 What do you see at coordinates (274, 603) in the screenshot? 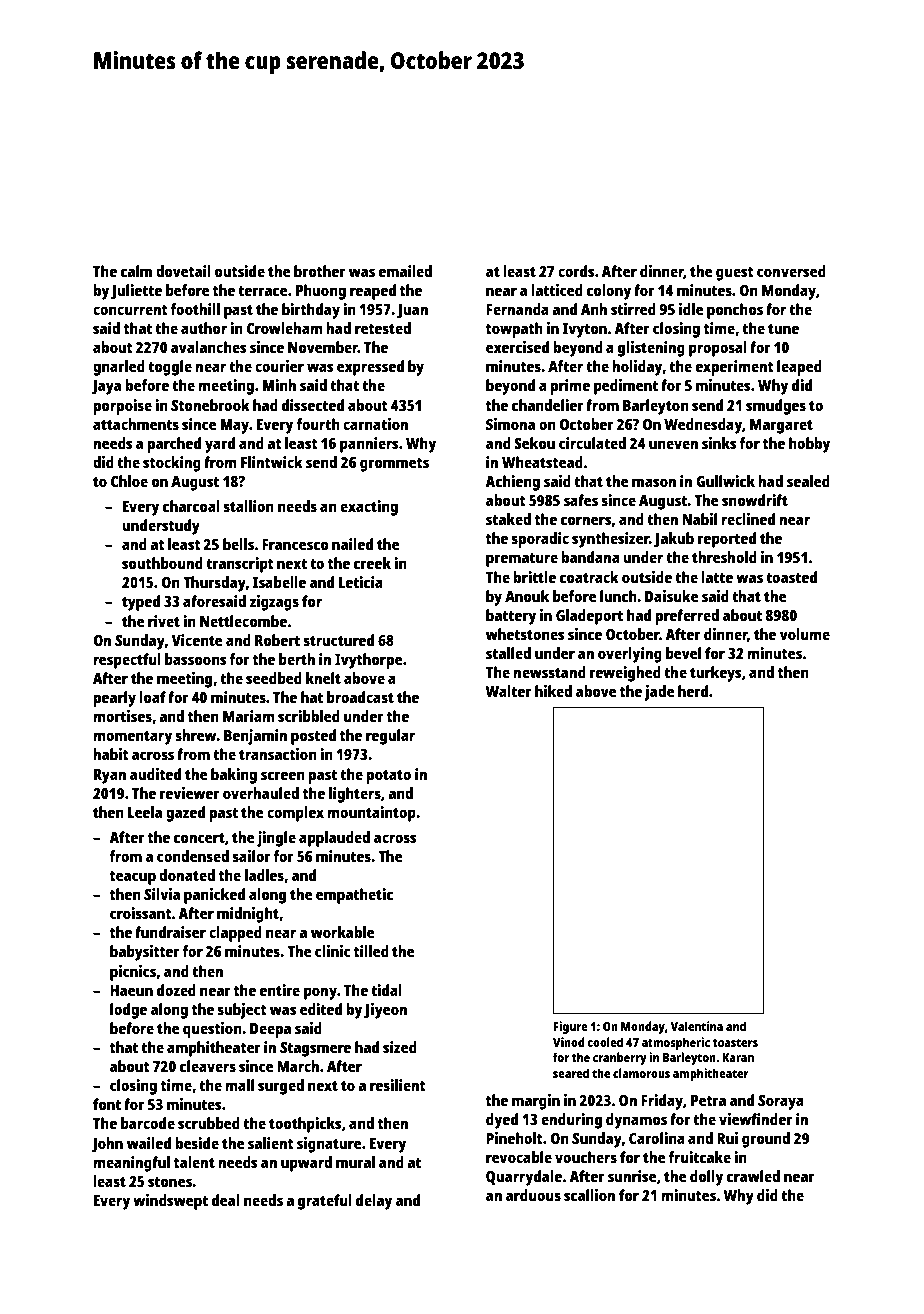
I see `zigzags` at bounding box center [274, 603].
